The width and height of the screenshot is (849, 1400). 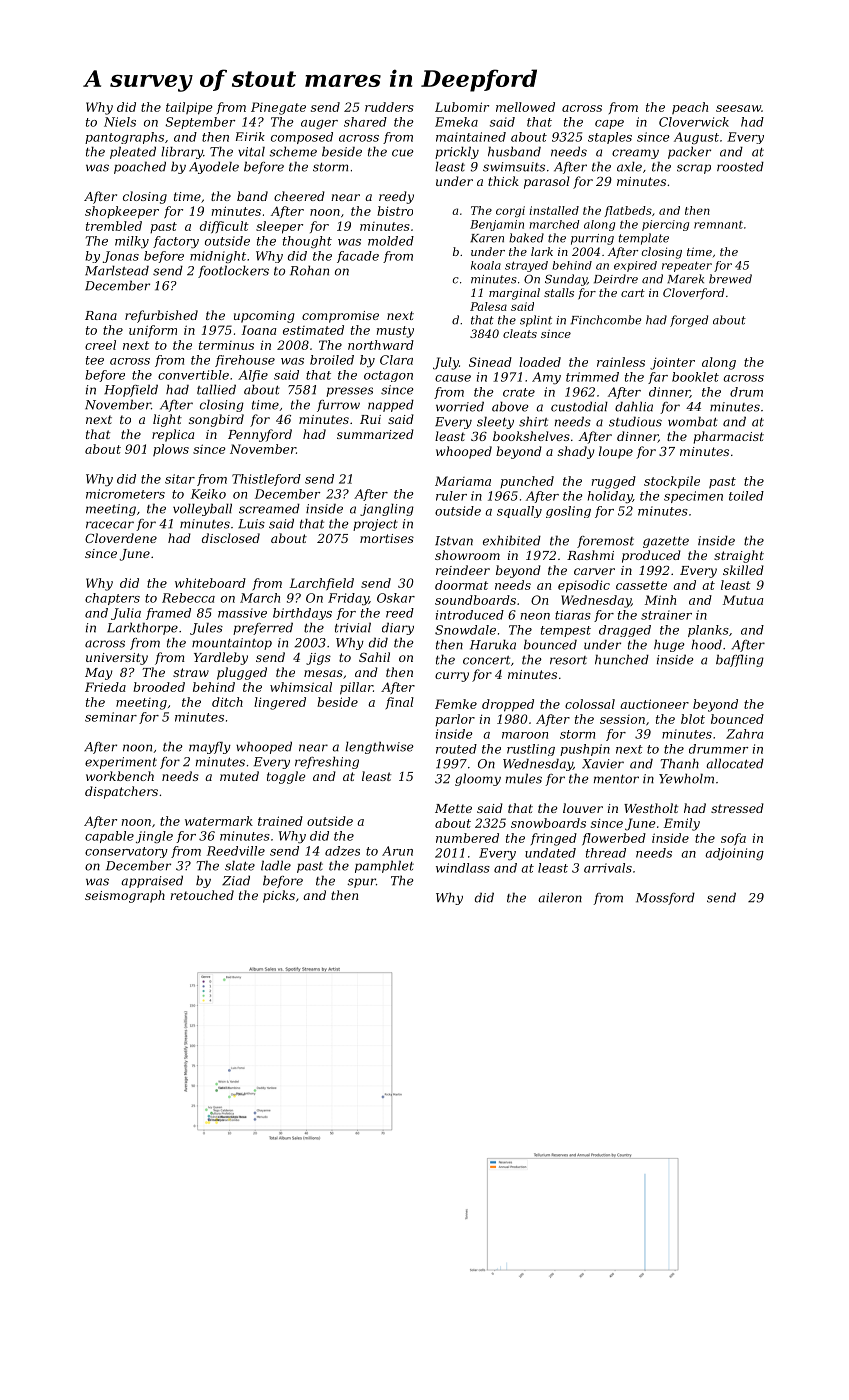 I want to click on tailpipe, so click(x=189, y=108).
